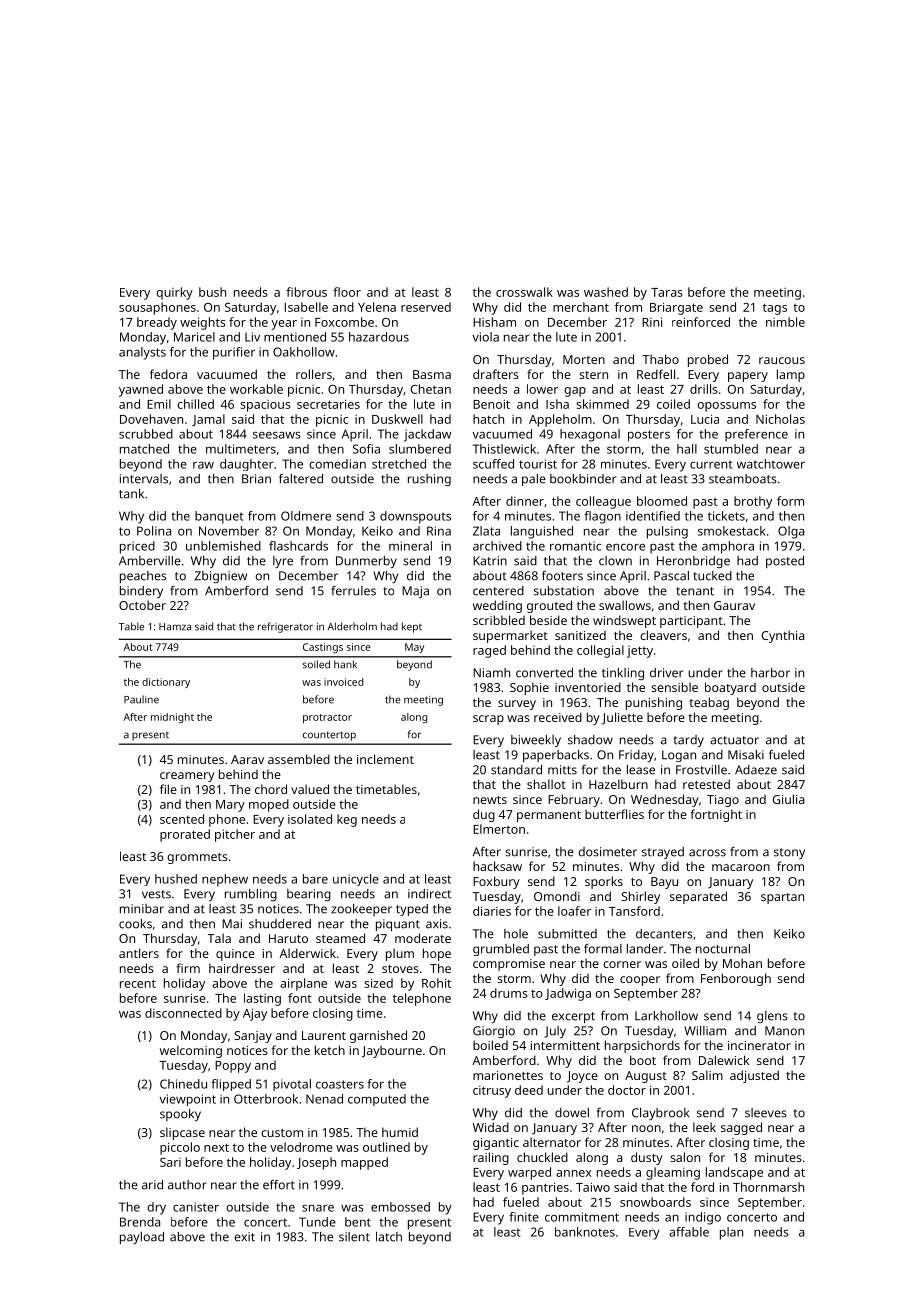 Image resolution: width=924 pixels, height=1308 pixels. I want to click on leek, so click(704, 1127).
